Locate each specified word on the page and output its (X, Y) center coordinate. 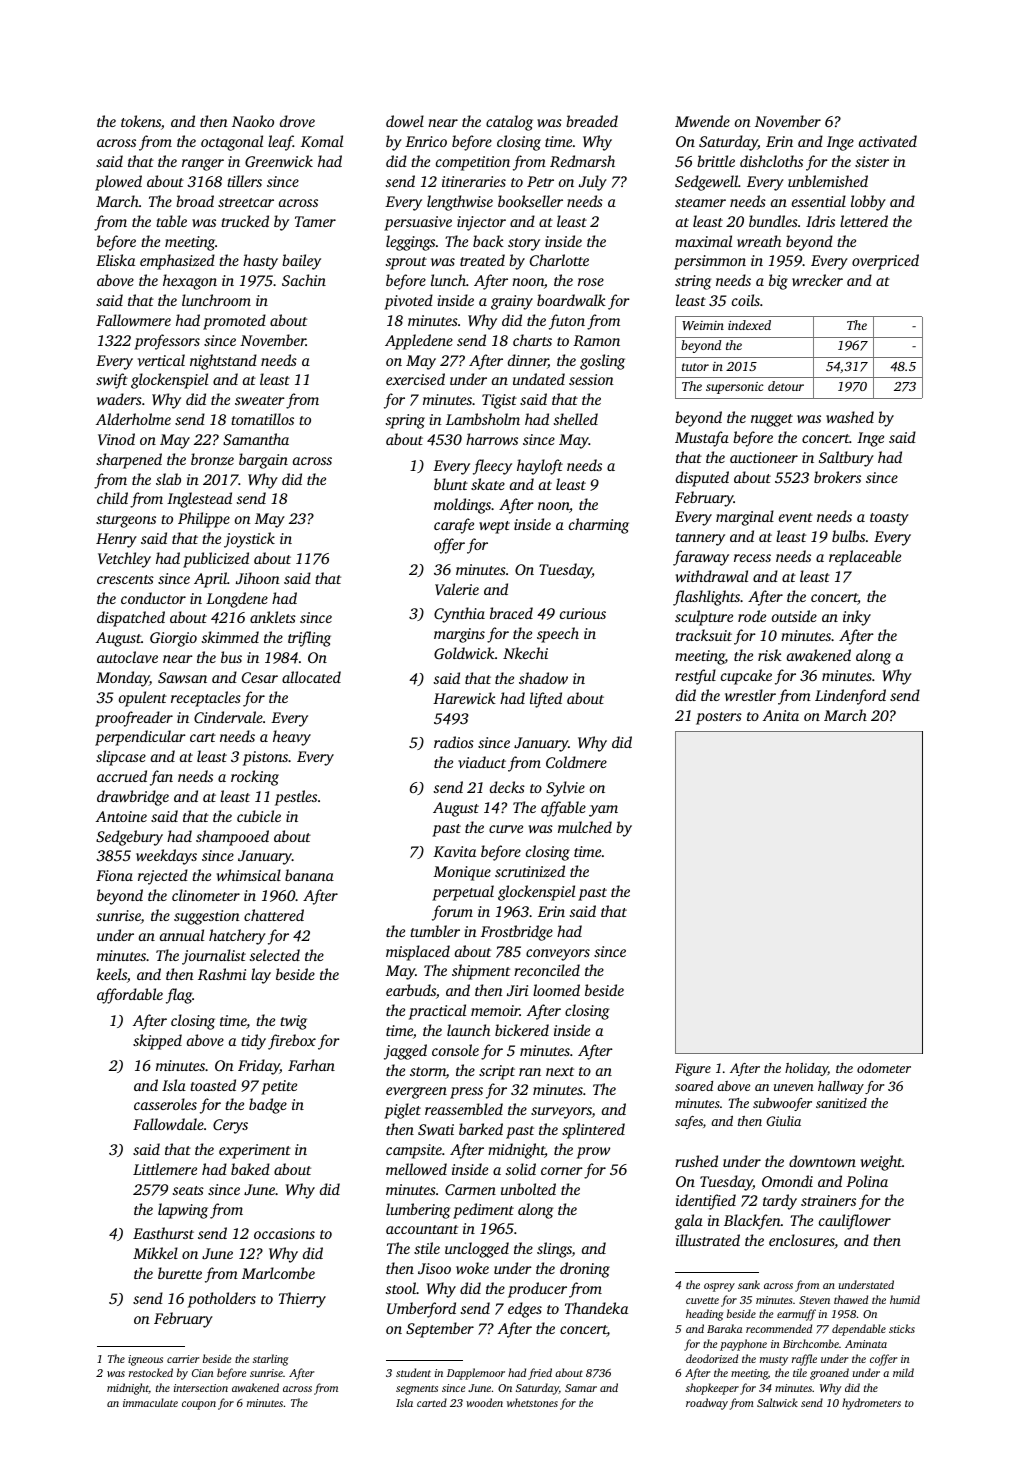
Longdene (237, 600)
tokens (141, 121)
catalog (509, 123)
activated (888, 141)
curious (583, 613)
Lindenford (850, 697)
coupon (199, 1405)
